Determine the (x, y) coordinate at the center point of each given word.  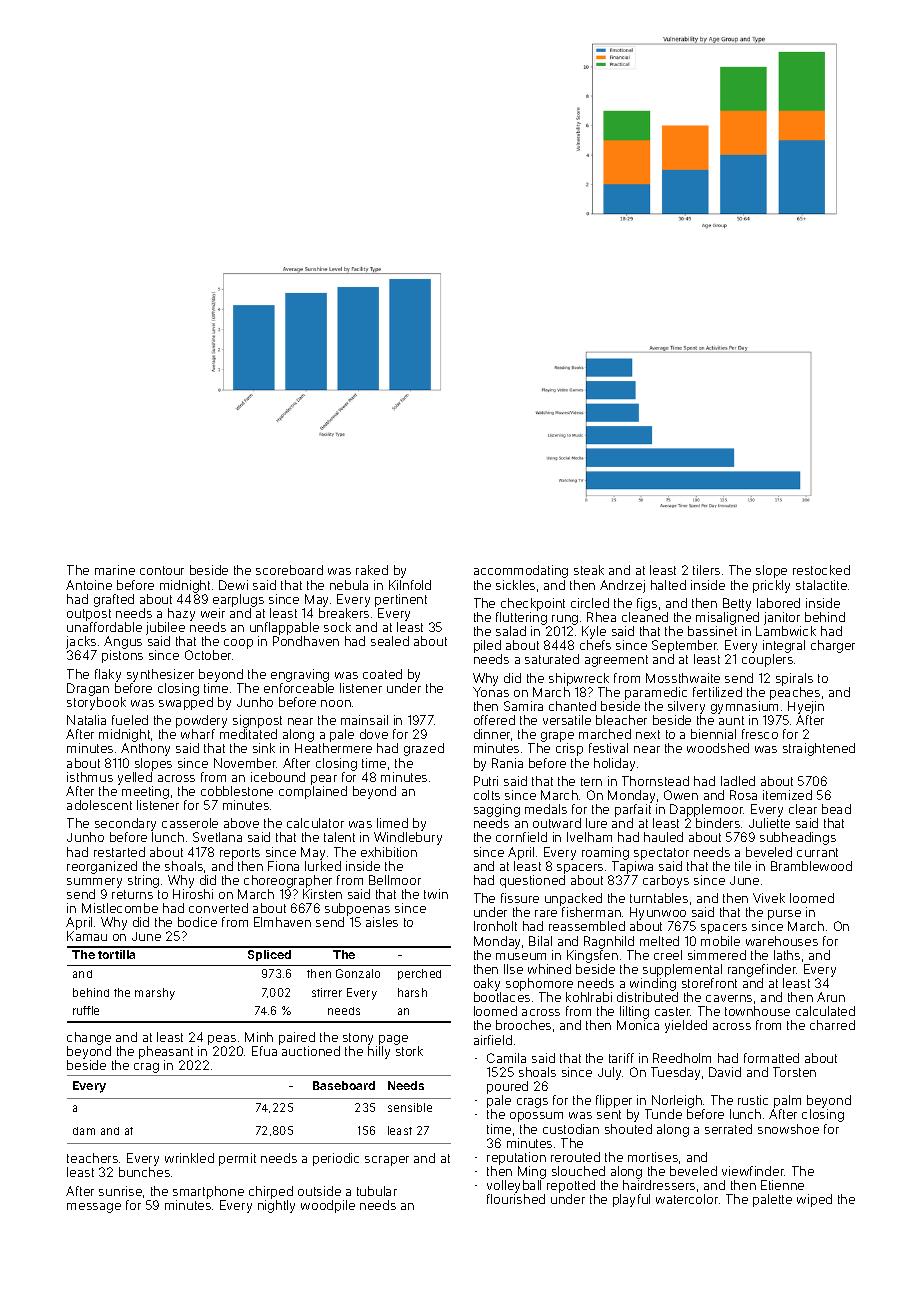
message (94, 1208)
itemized (787, 795)
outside (319, 1191)
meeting (145, 792)
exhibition (389, 852)
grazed (424, 749)
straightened (819, 749)
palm (787, 1101)
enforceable (299, 688)
